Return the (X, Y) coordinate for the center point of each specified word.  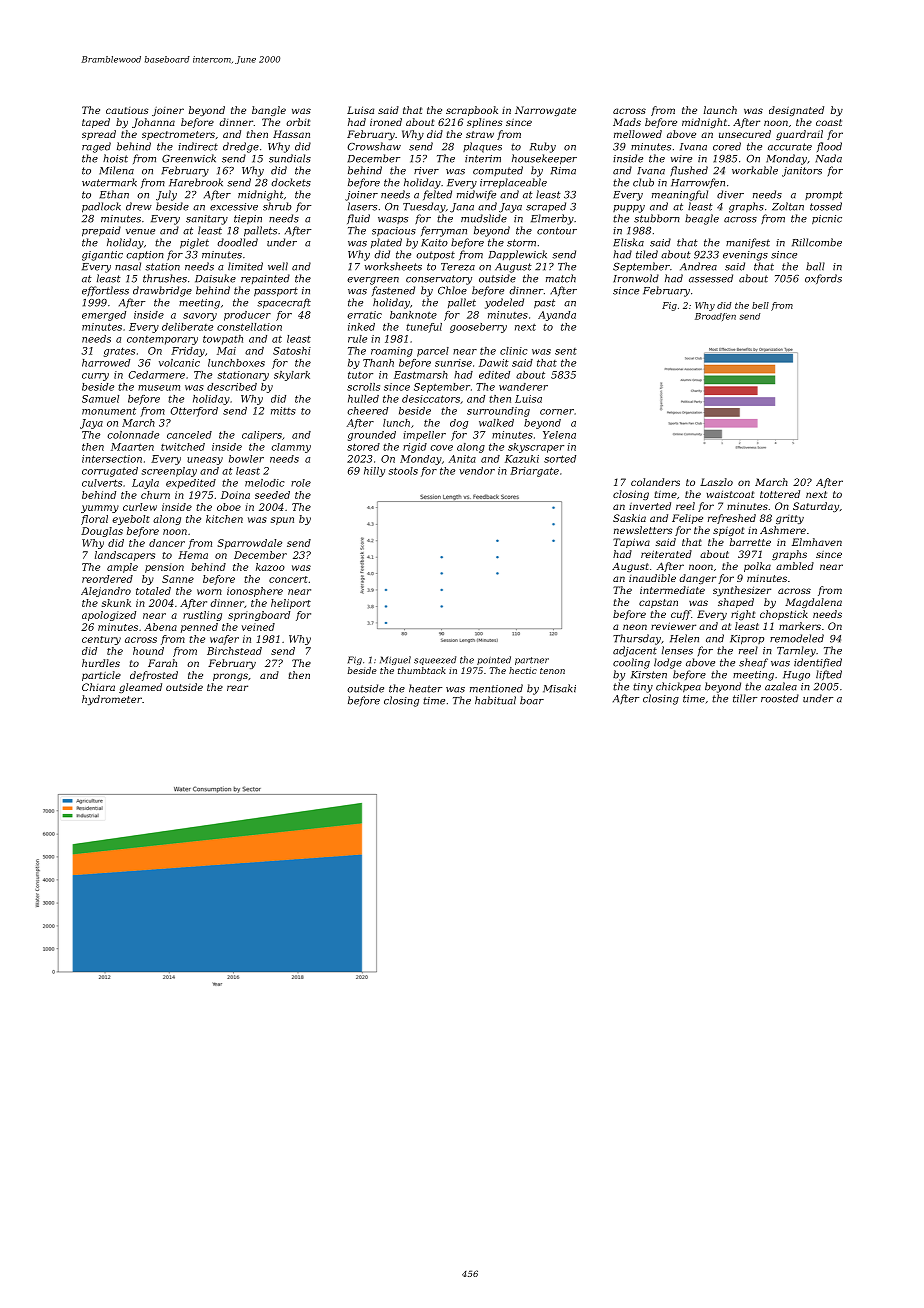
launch (720, 110)
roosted (780, 698)
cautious (127, 110)
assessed (711, 278)
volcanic (179, 363)
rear (237, 688)
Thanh (378, 363)
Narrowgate (545, 111)
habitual (495, 700)
